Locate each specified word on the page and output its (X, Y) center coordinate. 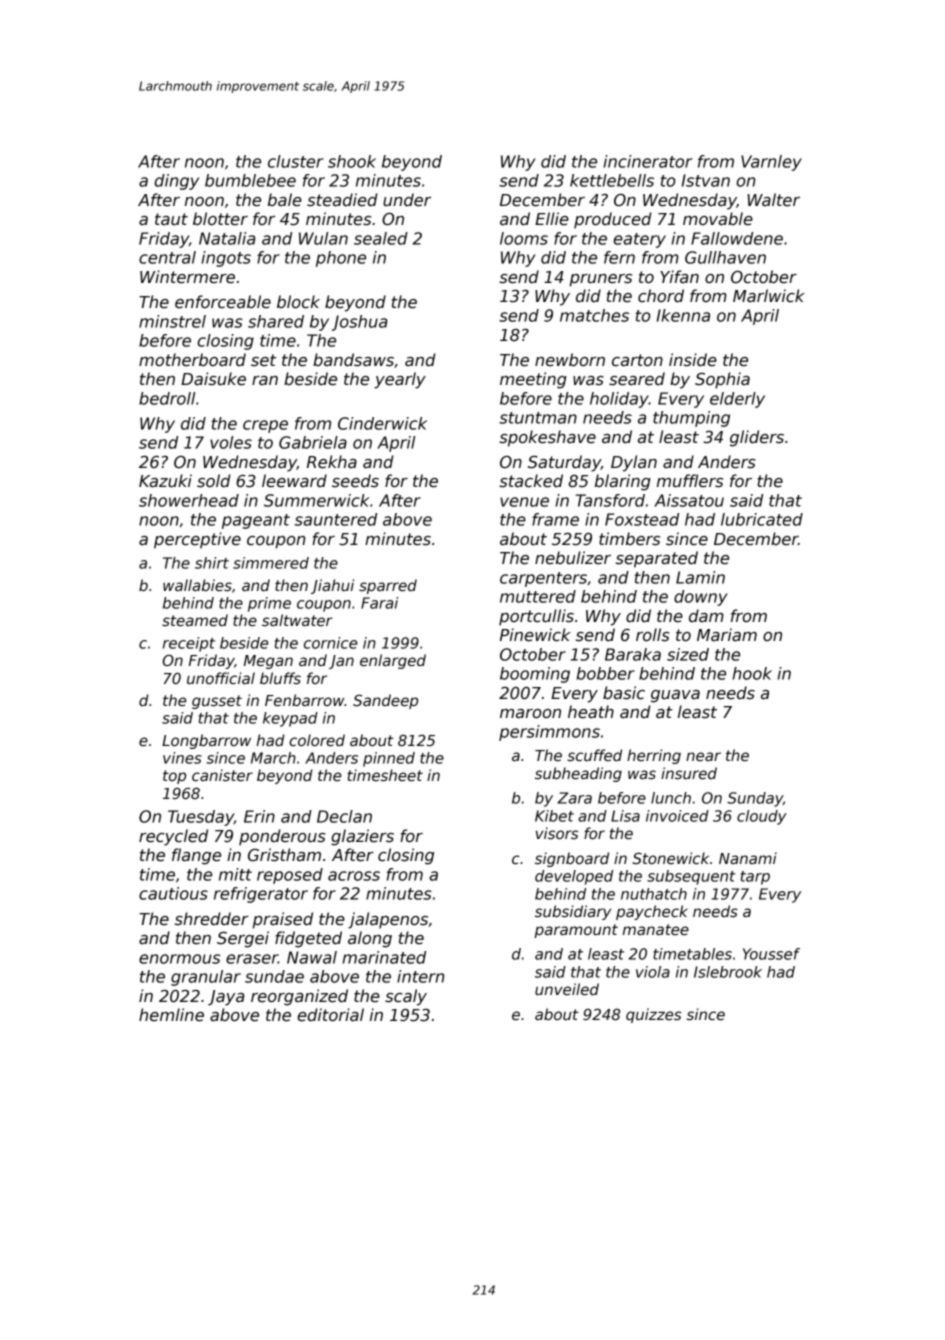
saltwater (297, 620)
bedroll (167, 398)
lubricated (762, 519)
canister (222, 775)
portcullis (536, 617)
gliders (757, 438)
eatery (639, 240)
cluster (295, 161)
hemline (171, 1015)
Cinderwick (382, 423)
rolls (653, 635)
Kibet (554, 816)
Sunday (755, 799)
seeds (355, 481)
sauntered (336, 519)
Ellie (552, 219)
